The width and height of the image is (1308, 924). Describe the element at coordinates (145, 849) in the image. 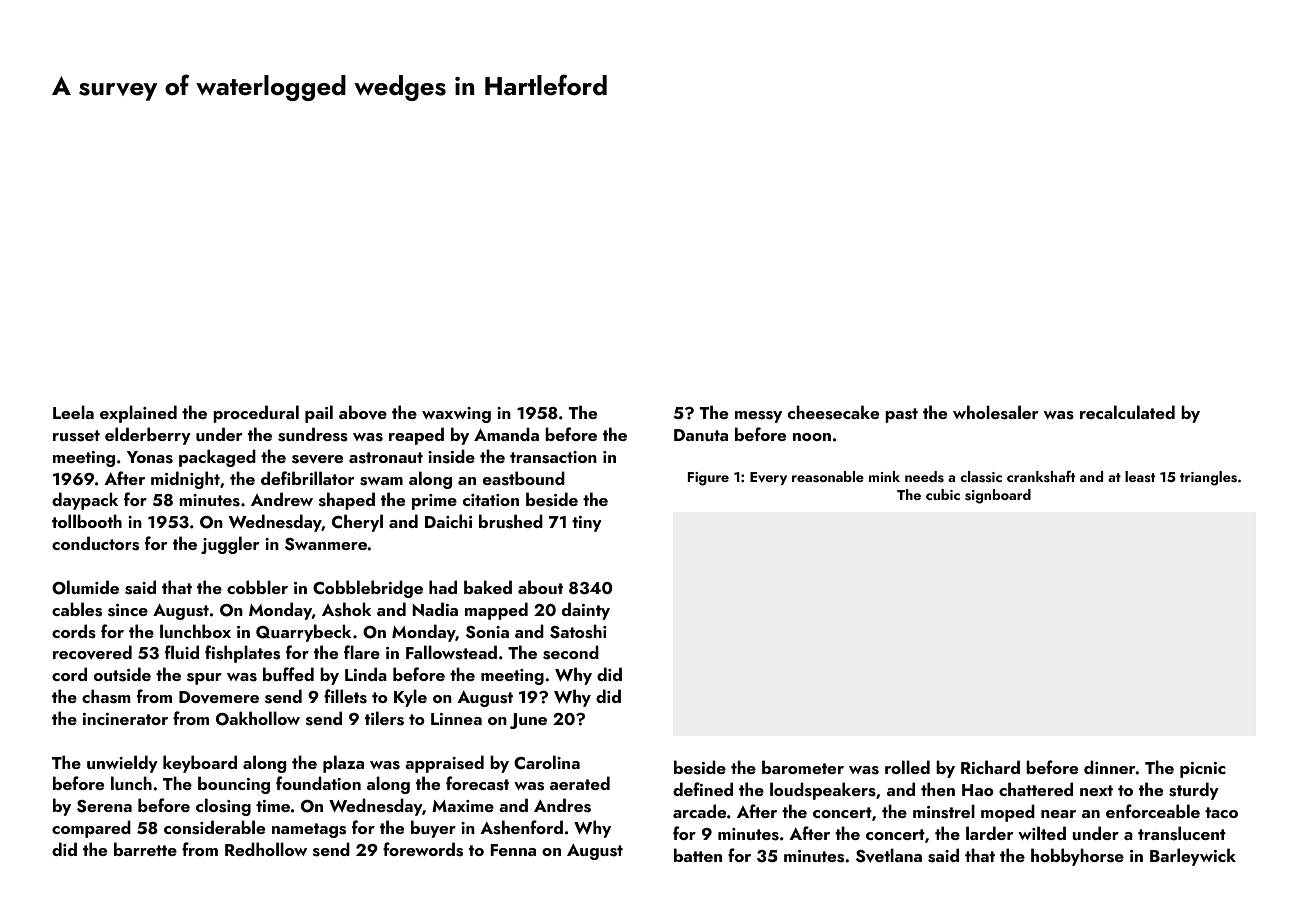

I see `barrette` at that location.
